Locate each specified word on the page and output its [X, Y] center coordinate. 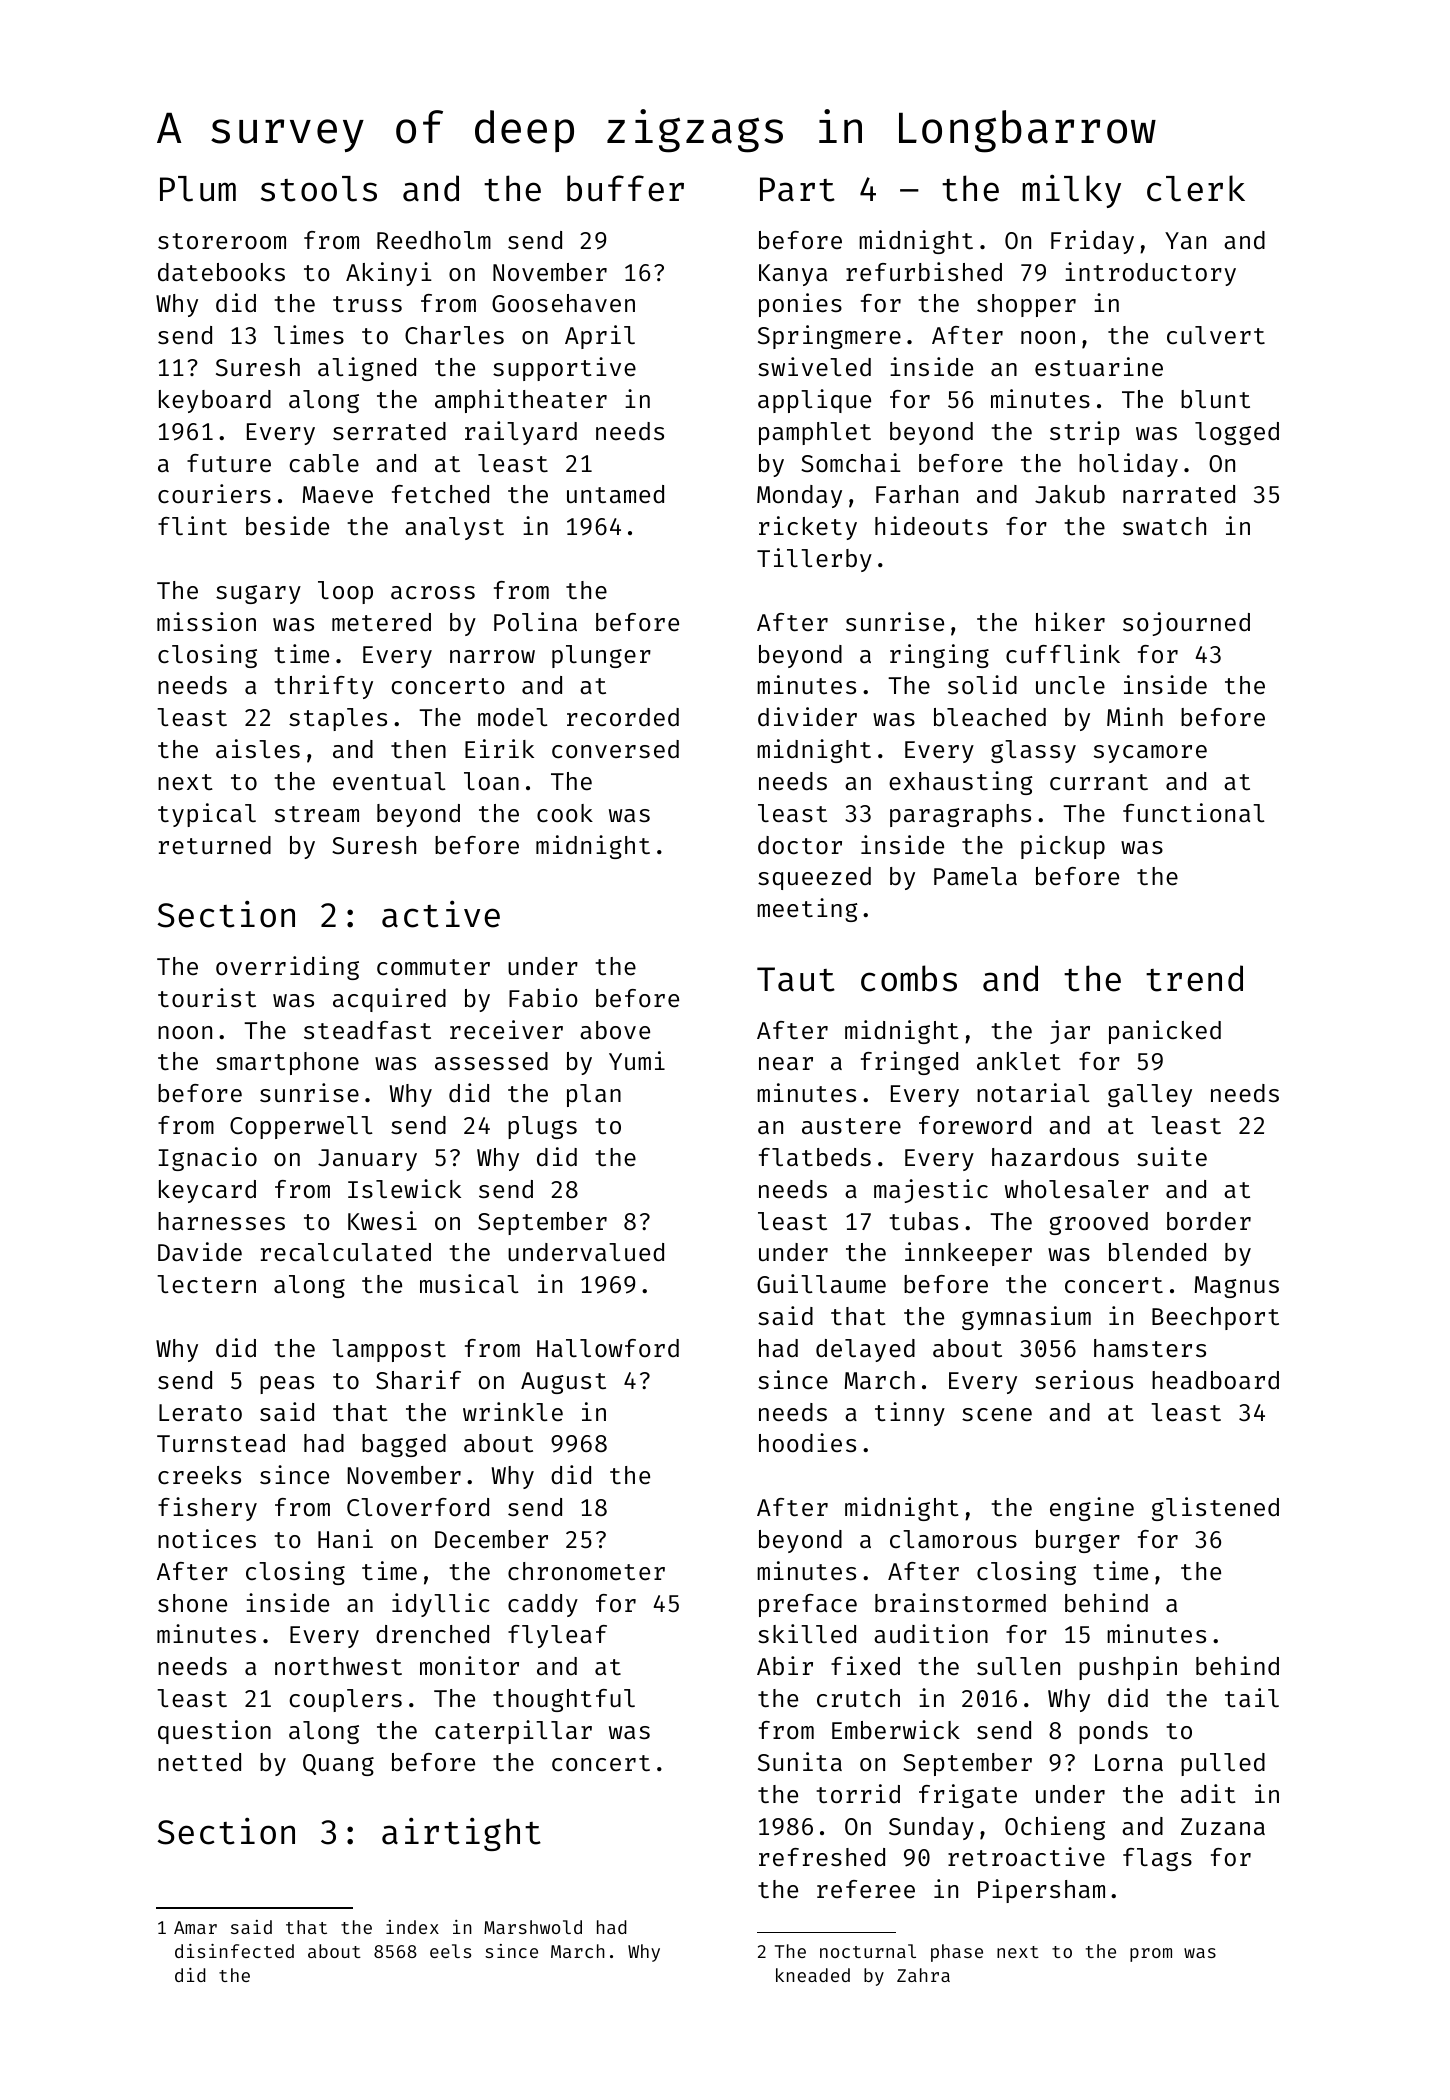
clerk [1196, 188]
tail [1252, 1697]
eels [450, 1951]
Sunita [800, 1761]
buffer [625, 188]
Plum [198, 189]
